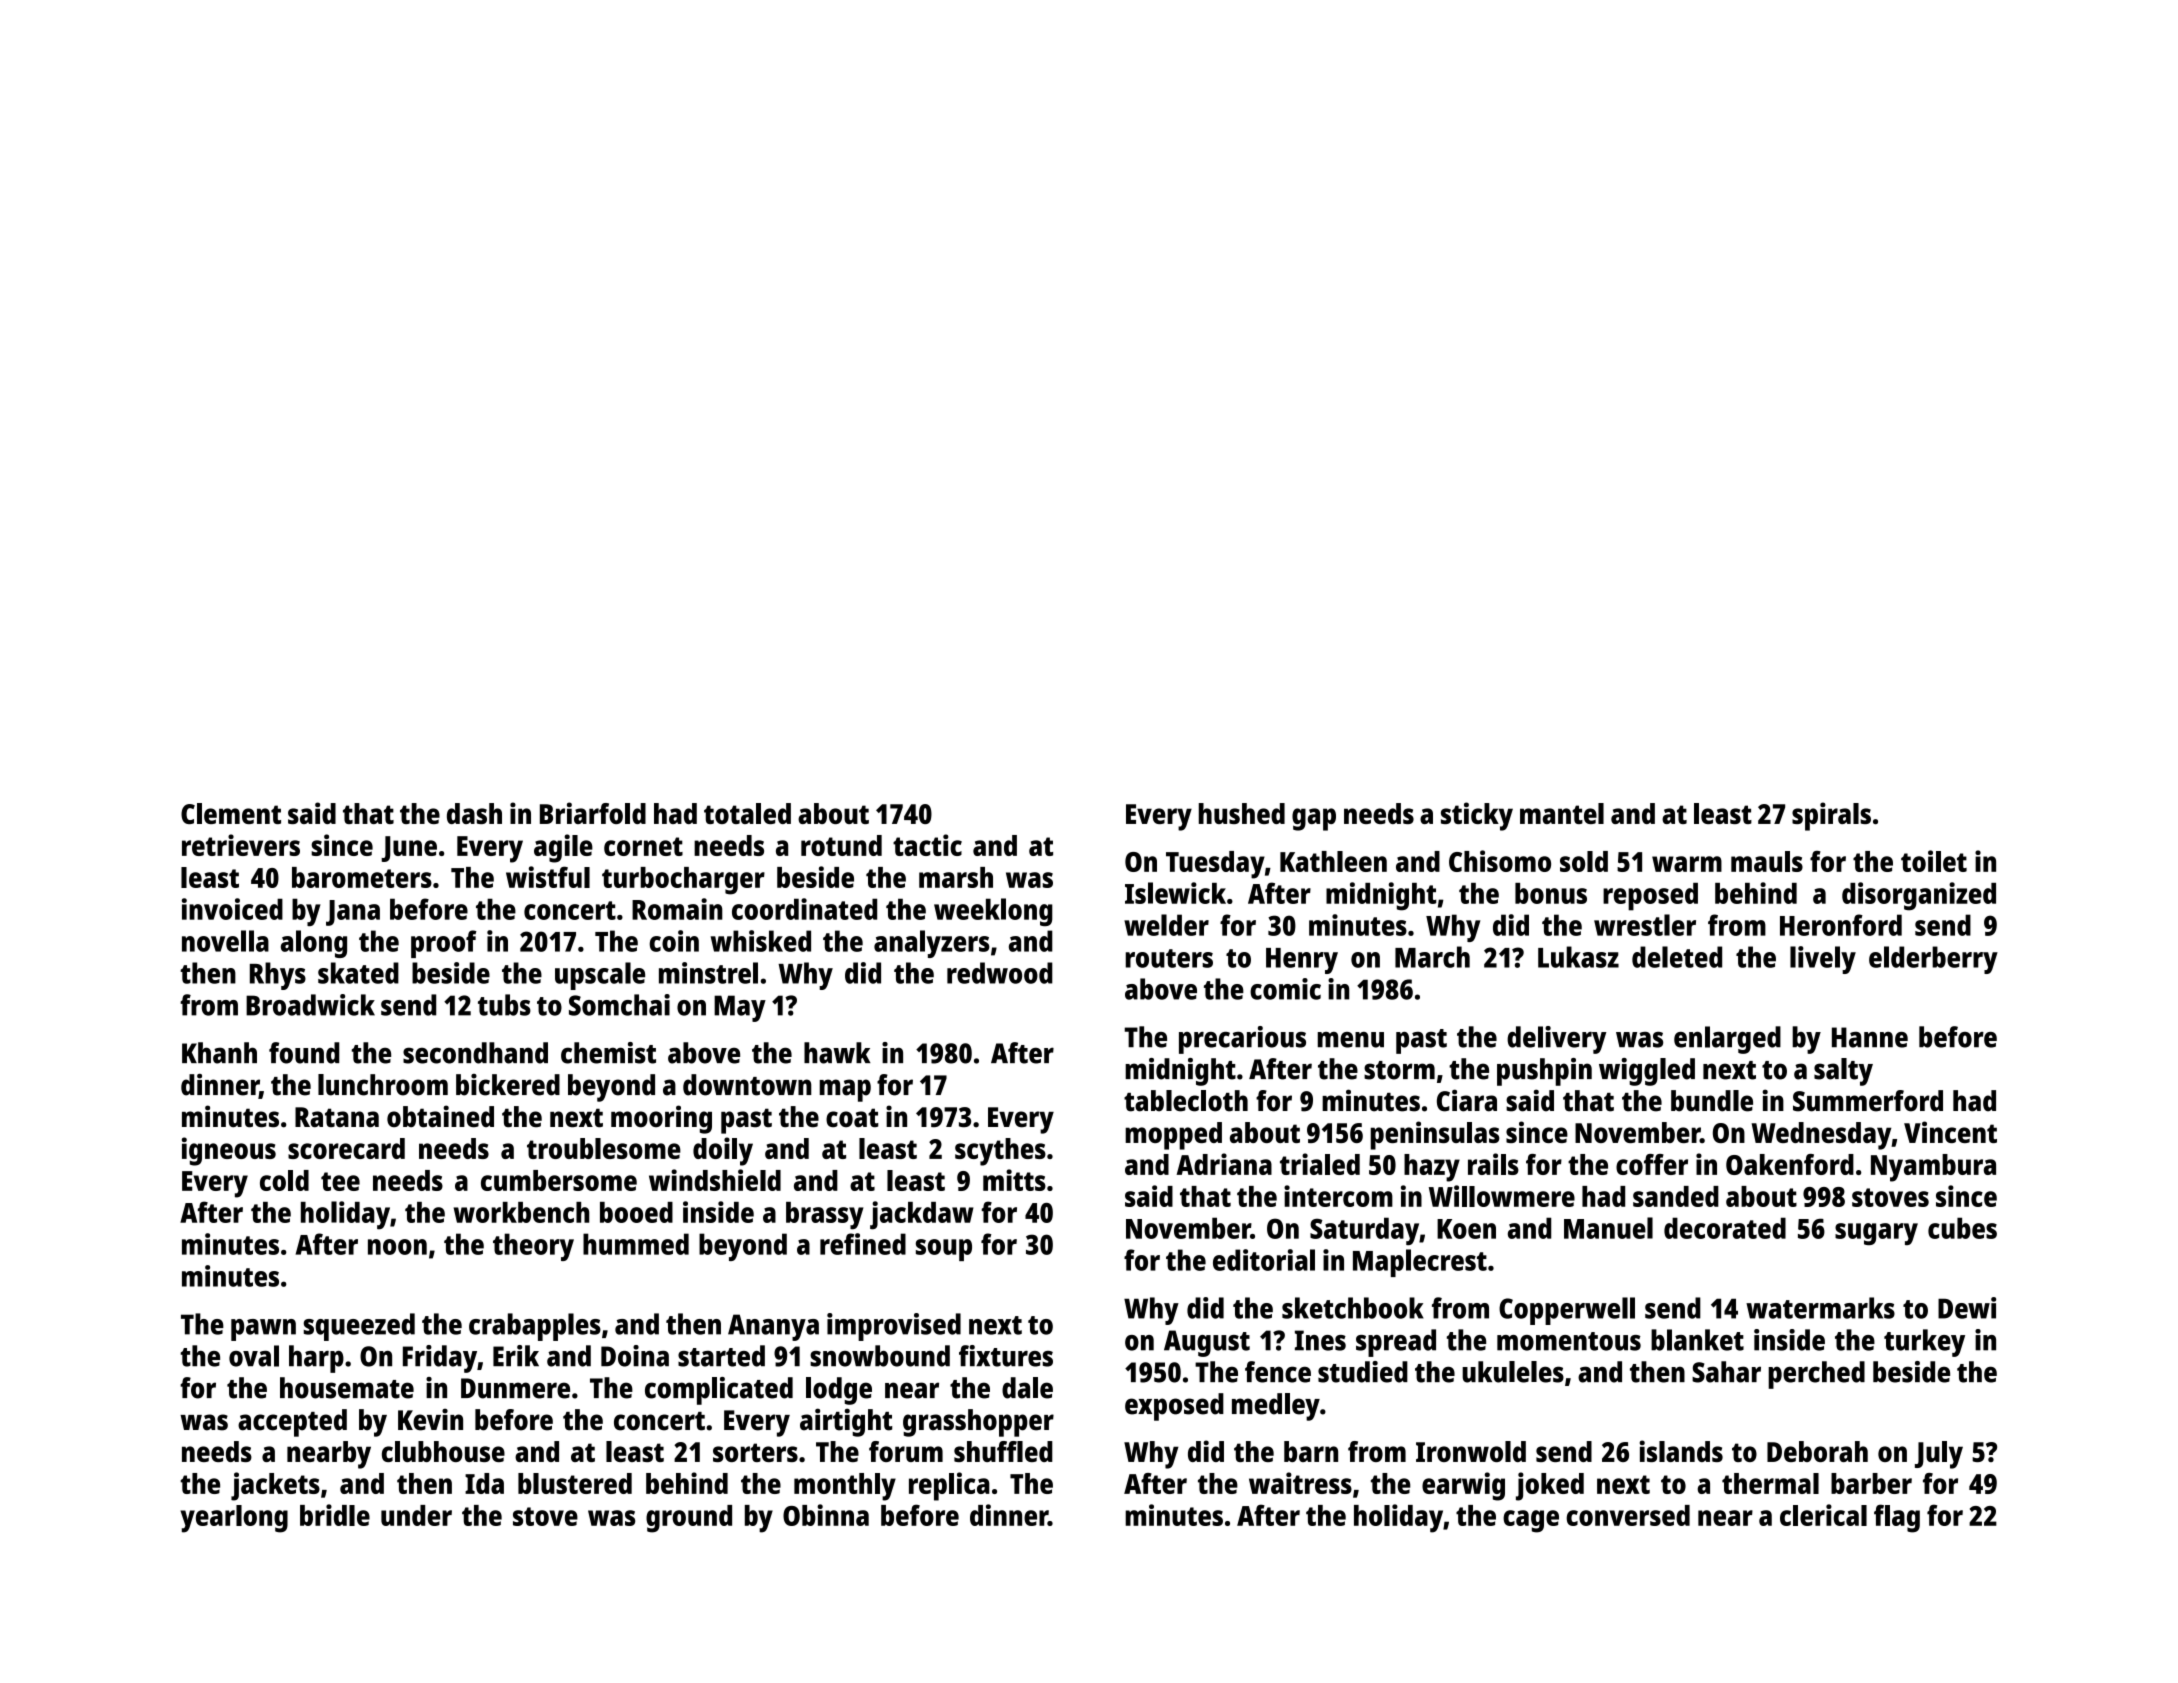 The width and height of the screenshot is (2178, 1683). I want to click on troublesome, so click(604, 1148).
